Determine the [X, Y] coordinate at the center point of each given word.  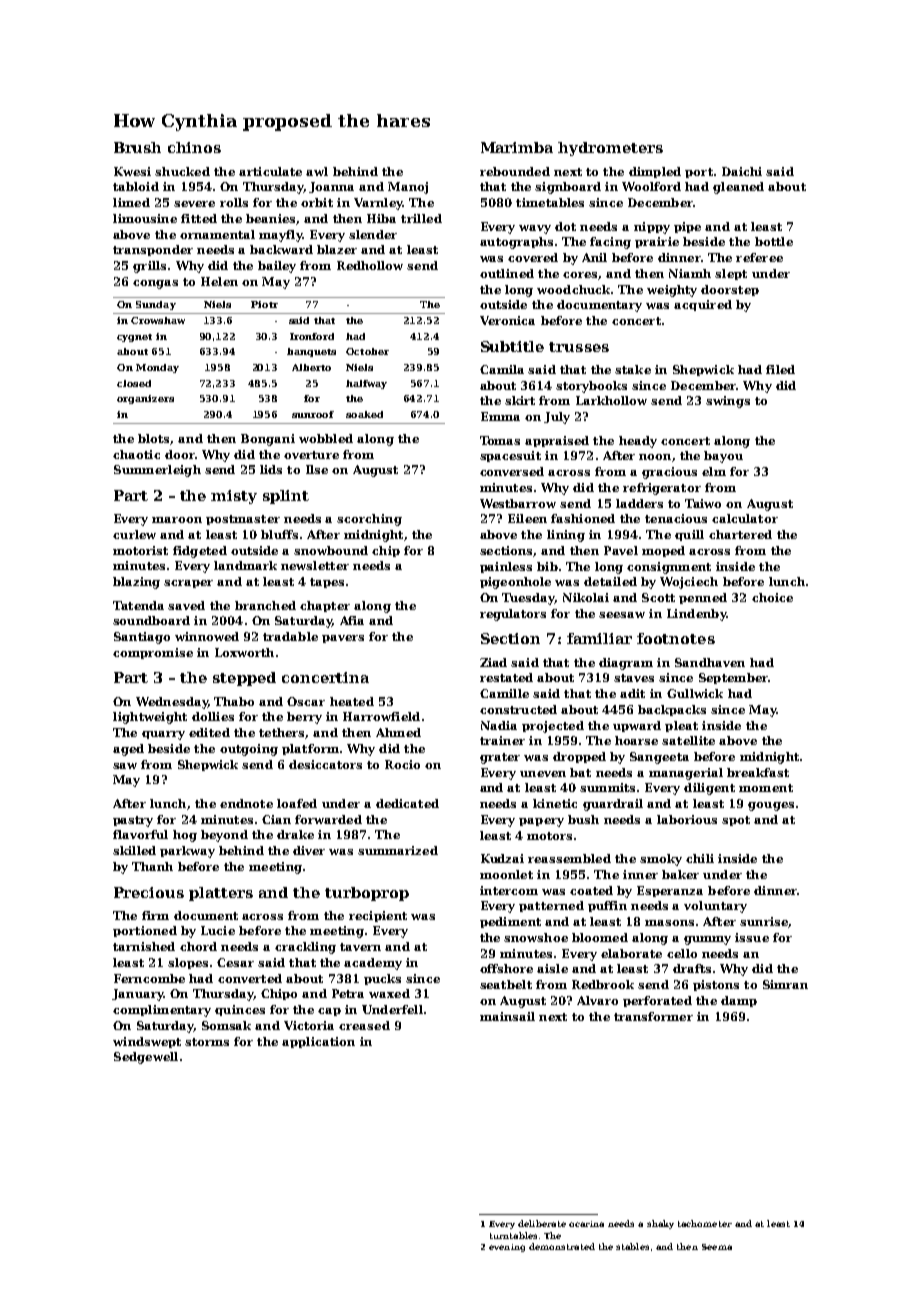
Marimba [517, 147]
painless [506, 567]
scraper [188, 584]
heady [638, 442]
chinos [194, 147]
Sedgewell [146, 1058]
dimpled [655, 172]
